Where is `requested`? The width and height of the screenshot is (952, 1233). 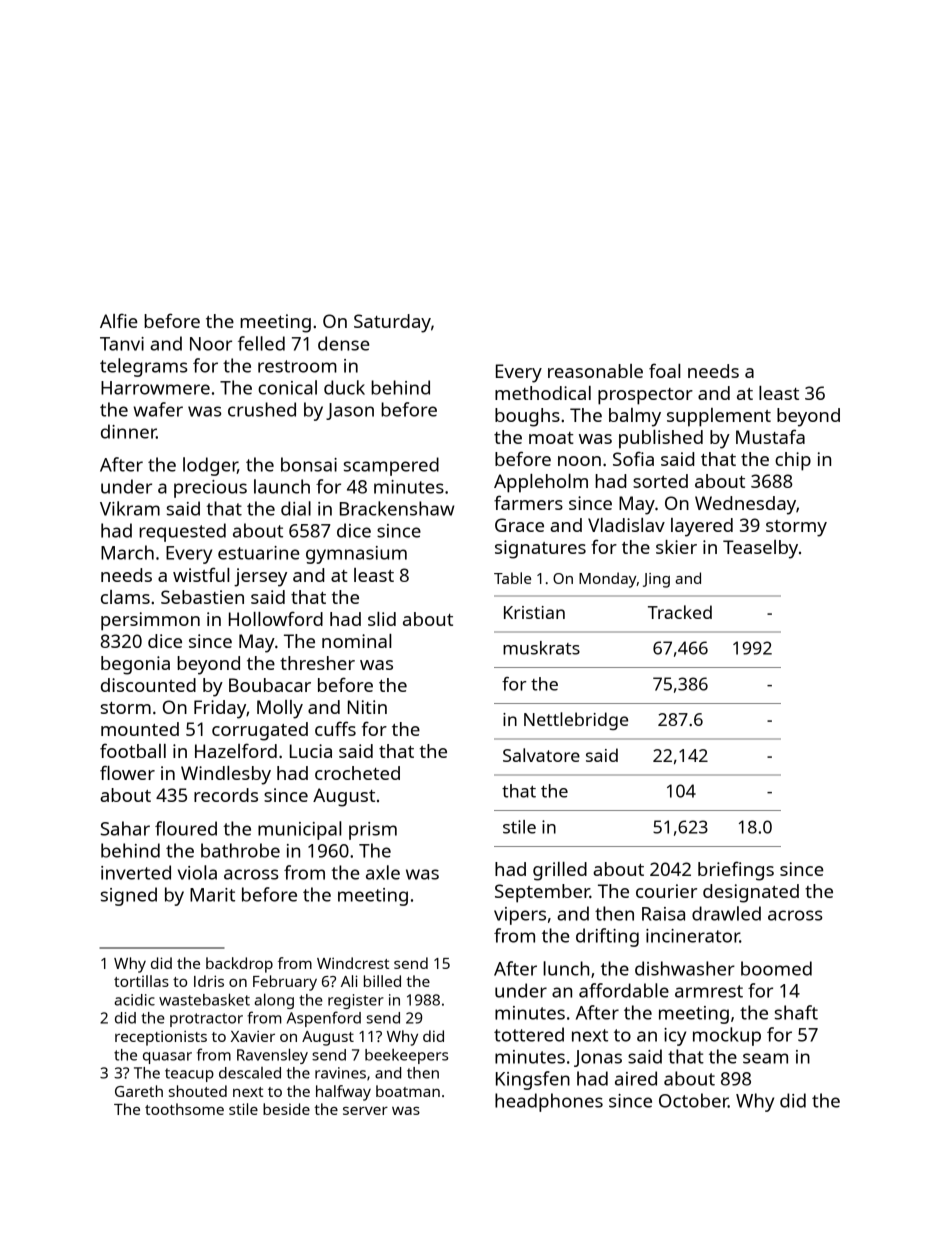 requested is located at coordinates (182, 532).
